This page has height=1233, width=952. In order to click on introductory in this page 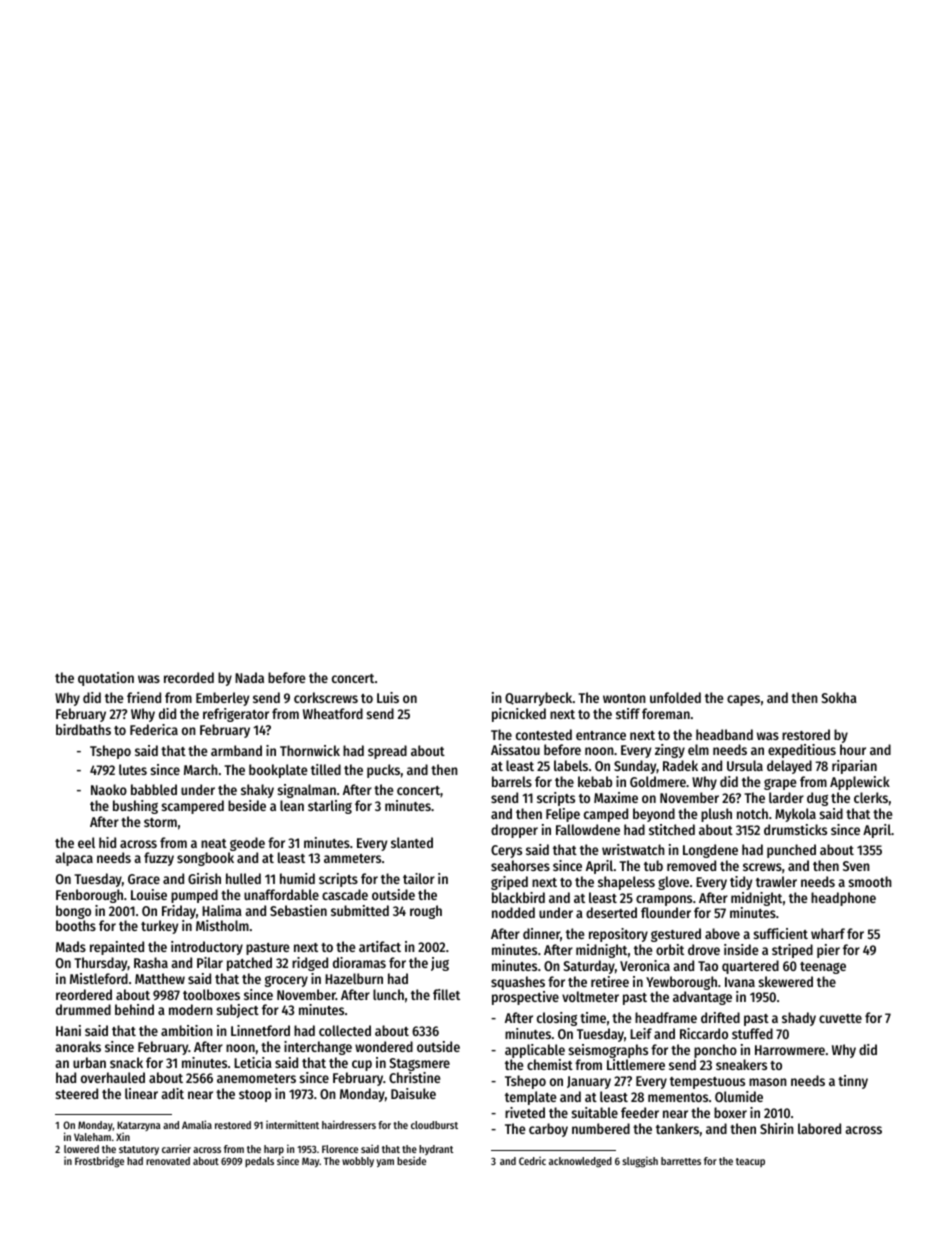, I will do `click(207, 948)`.
